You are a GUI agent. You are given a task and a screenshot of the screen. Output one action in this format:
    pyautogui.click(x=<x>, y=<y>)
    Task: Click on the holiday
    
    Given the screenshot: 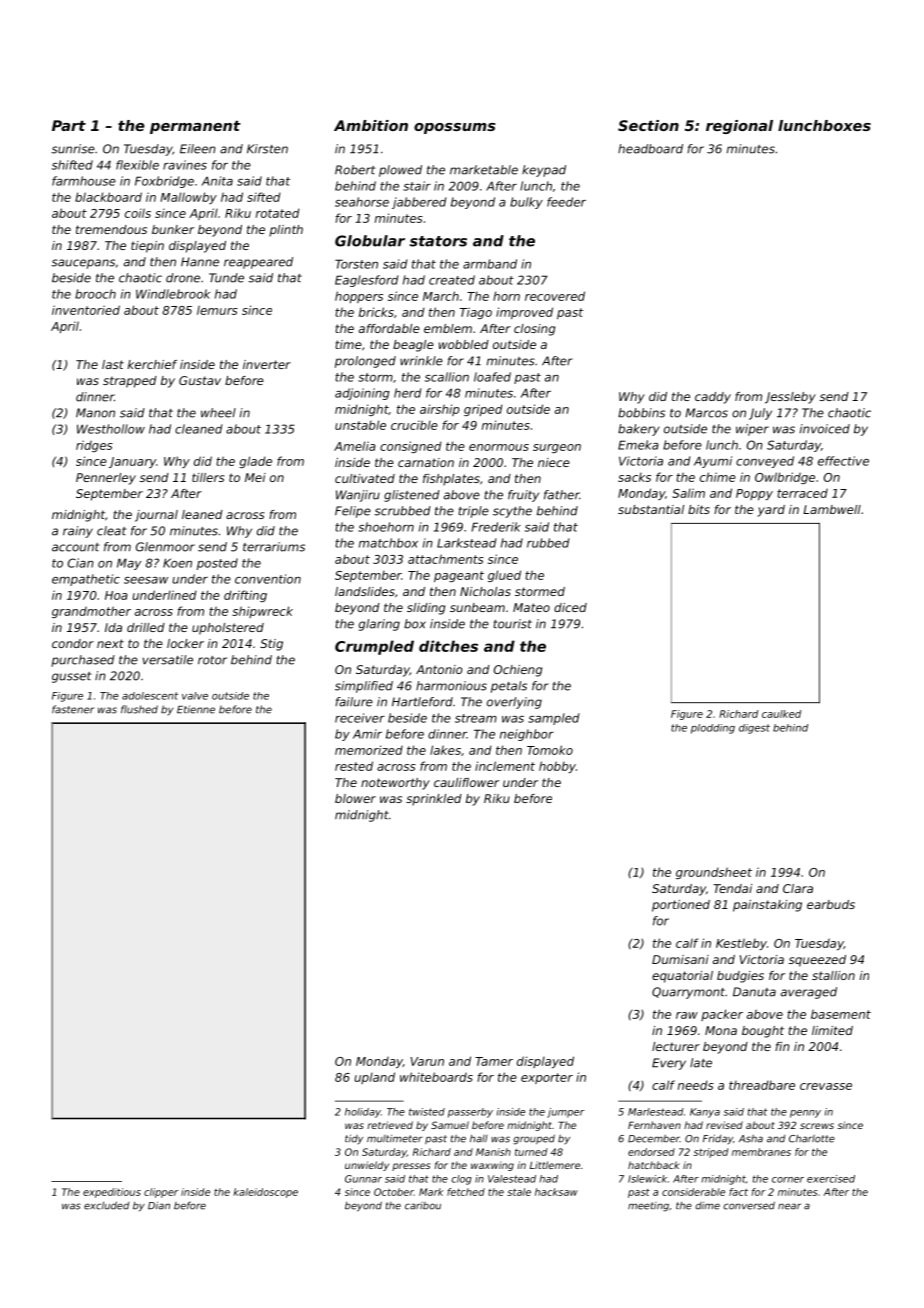 What is the action you would take?
    pyautogui.click(x=363, y=1113)
